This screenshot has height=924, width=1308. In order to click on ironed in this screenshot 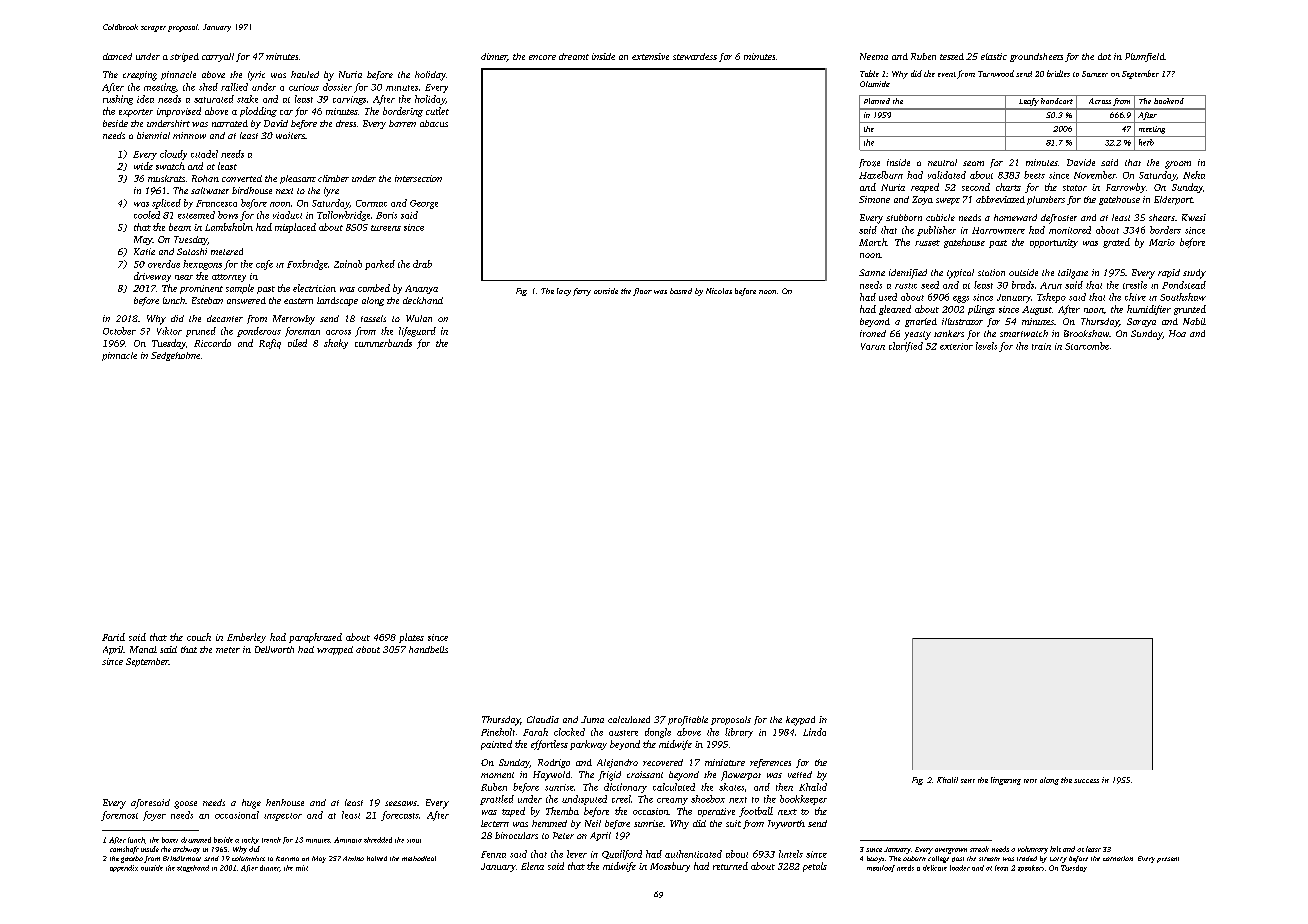, I will do `click(873, 333)`.
